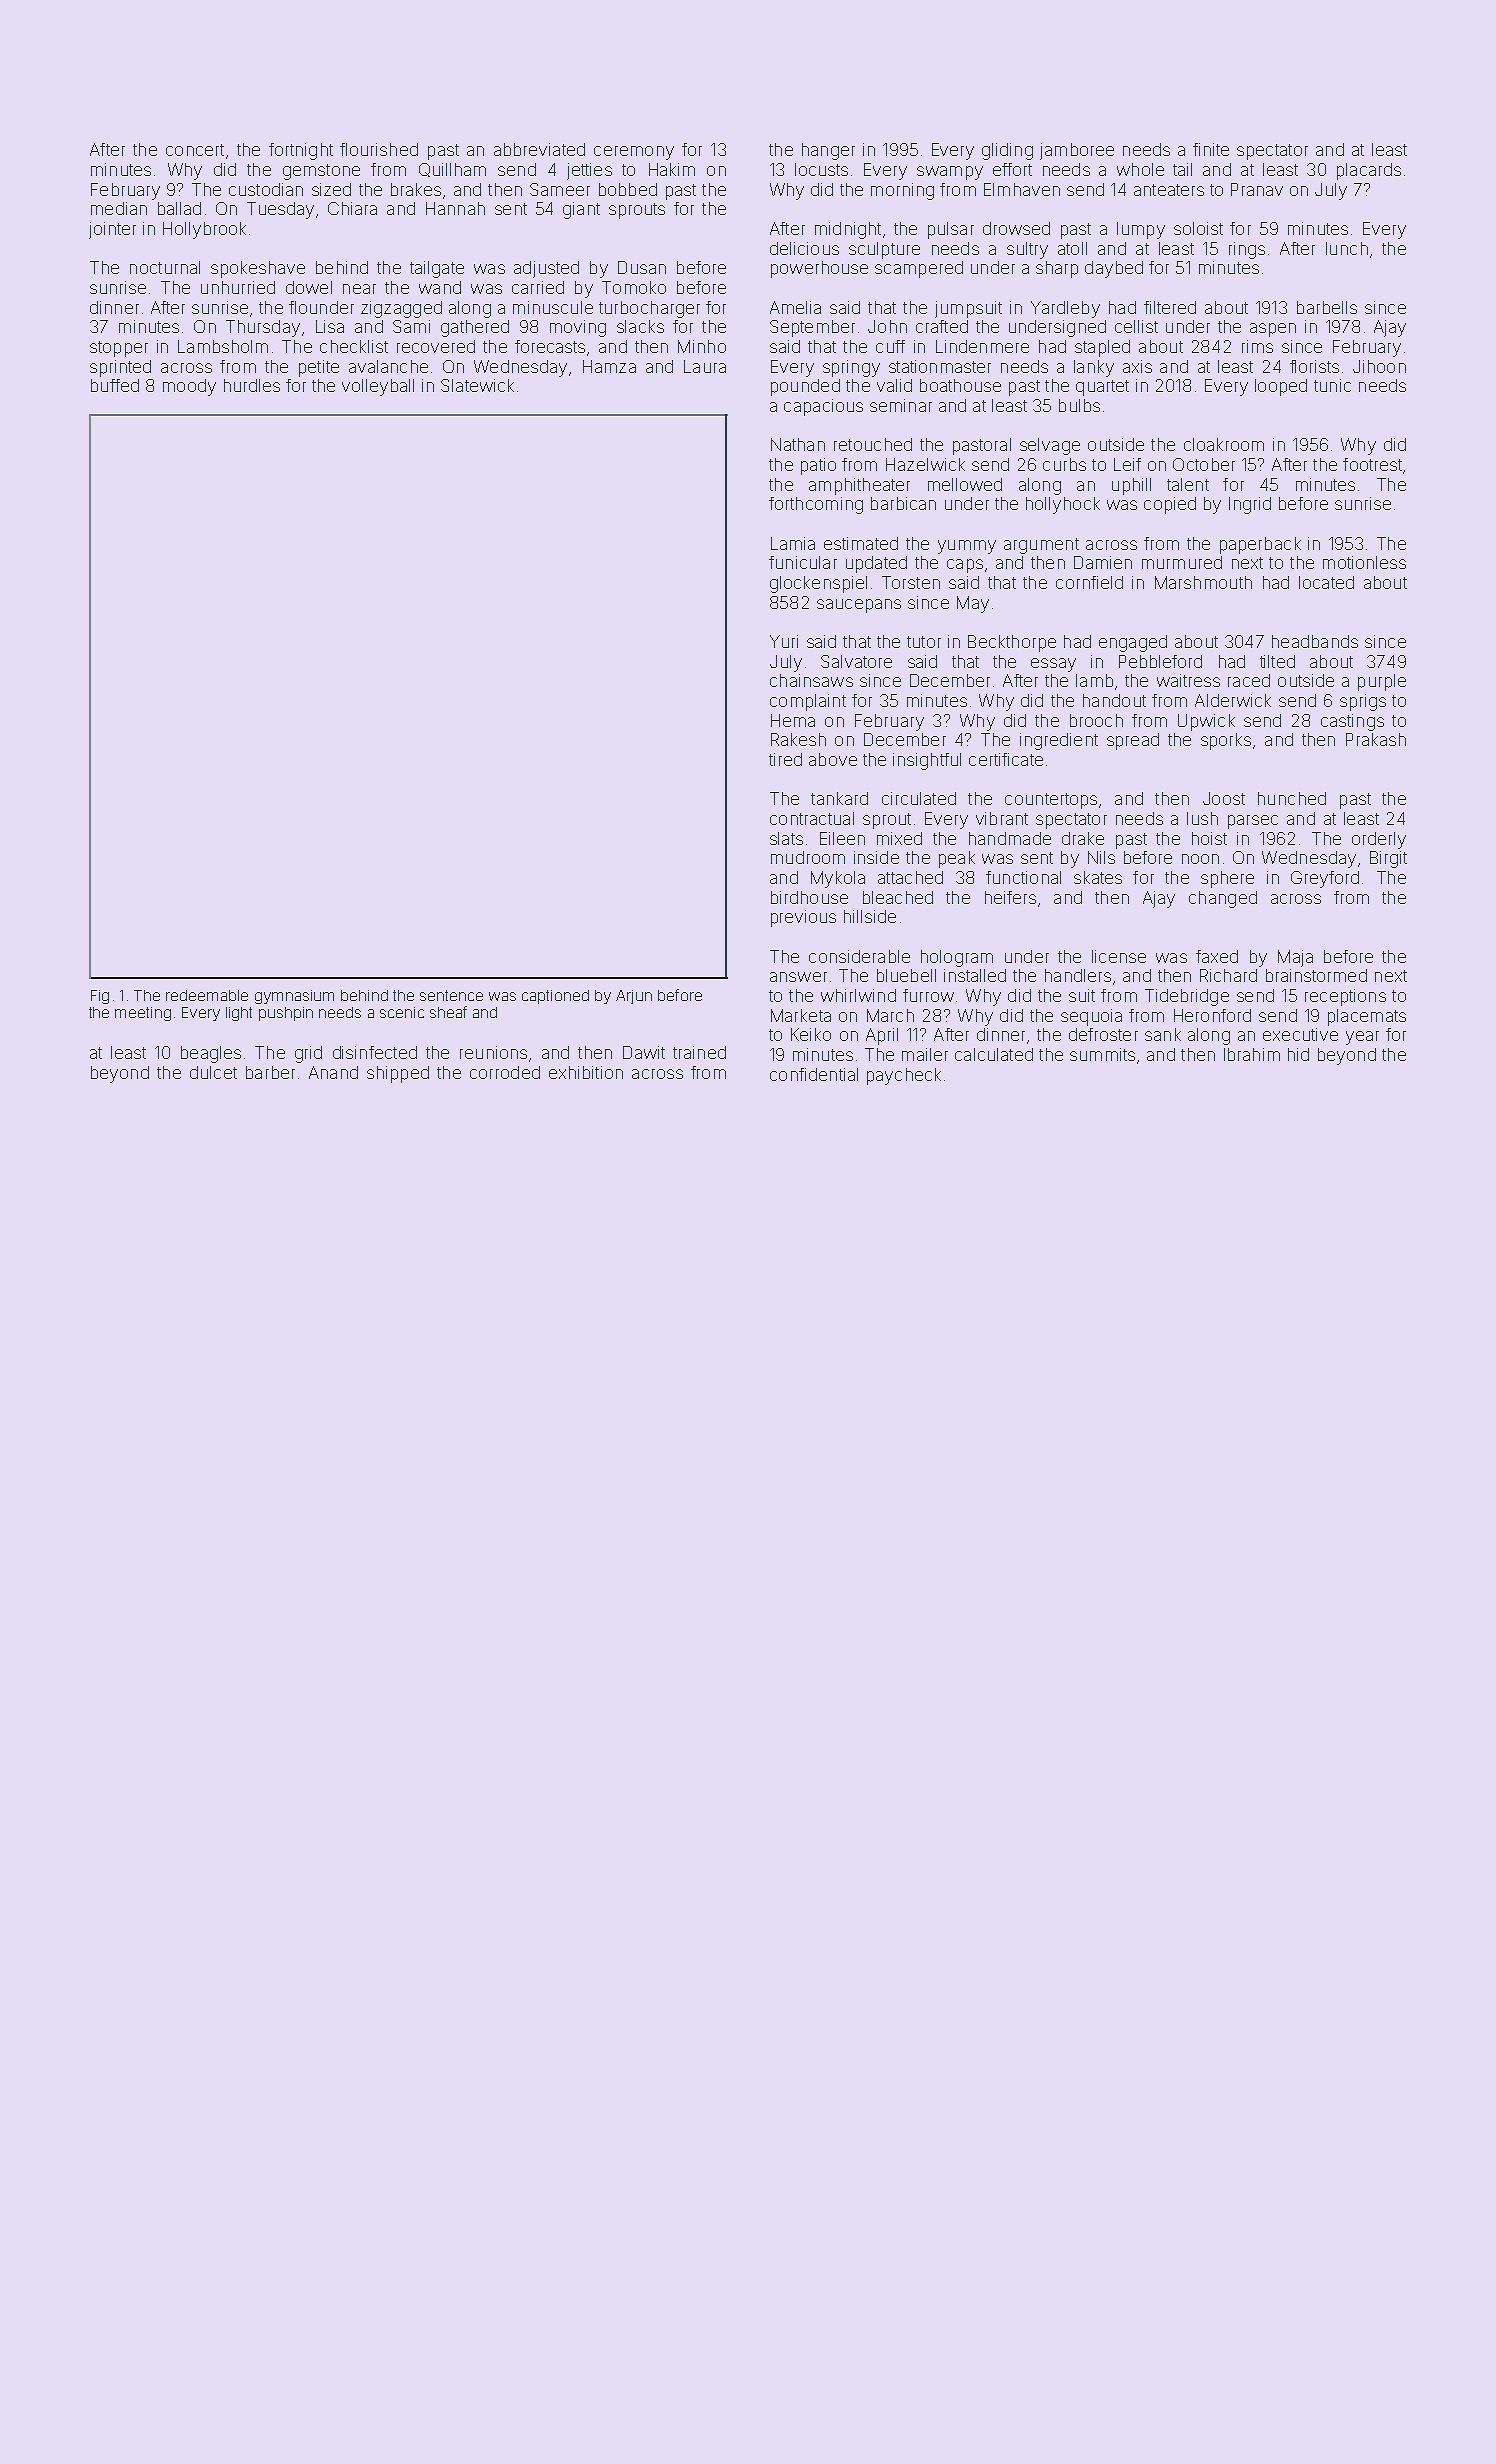  I want to click on Nathan, so click(798, 444).
